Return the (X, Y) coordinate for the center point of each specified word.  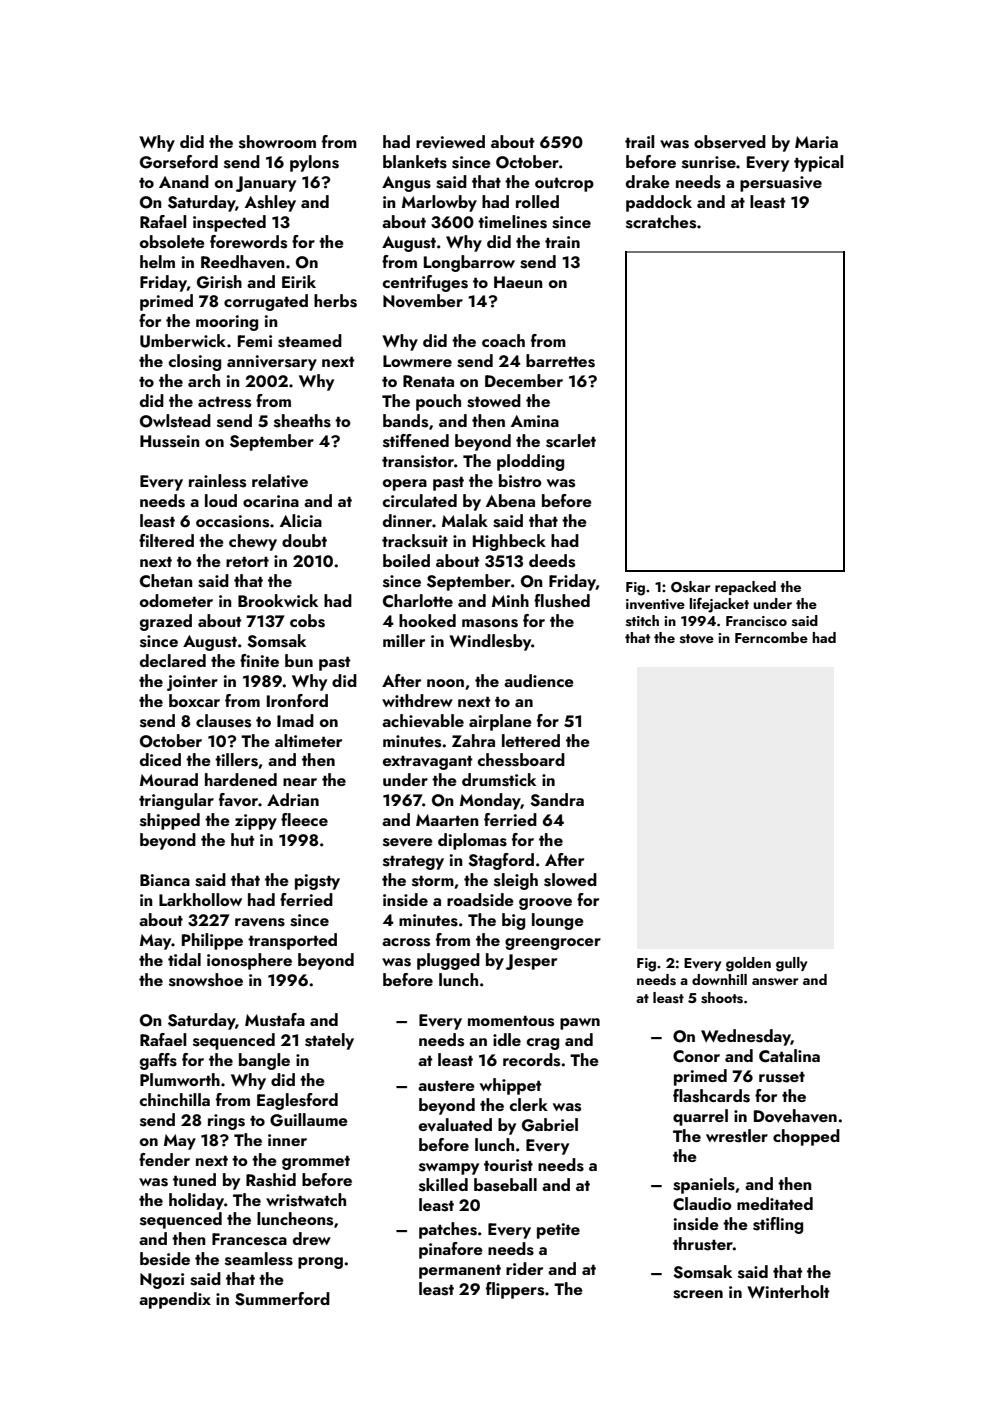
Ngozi (162, 1281)
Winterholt (788, 1291)
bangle (264, 1061)
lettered (531, 740)
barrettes (560, 361)
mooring (227, 323)
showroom (277, 142)
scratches (661, 222)
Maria (816, 142)
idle (507, 1039)
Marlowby (439, 203)
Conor (696, 1056)
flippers (515, 1290)
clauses (223, 721)
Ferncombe (771, 637)
